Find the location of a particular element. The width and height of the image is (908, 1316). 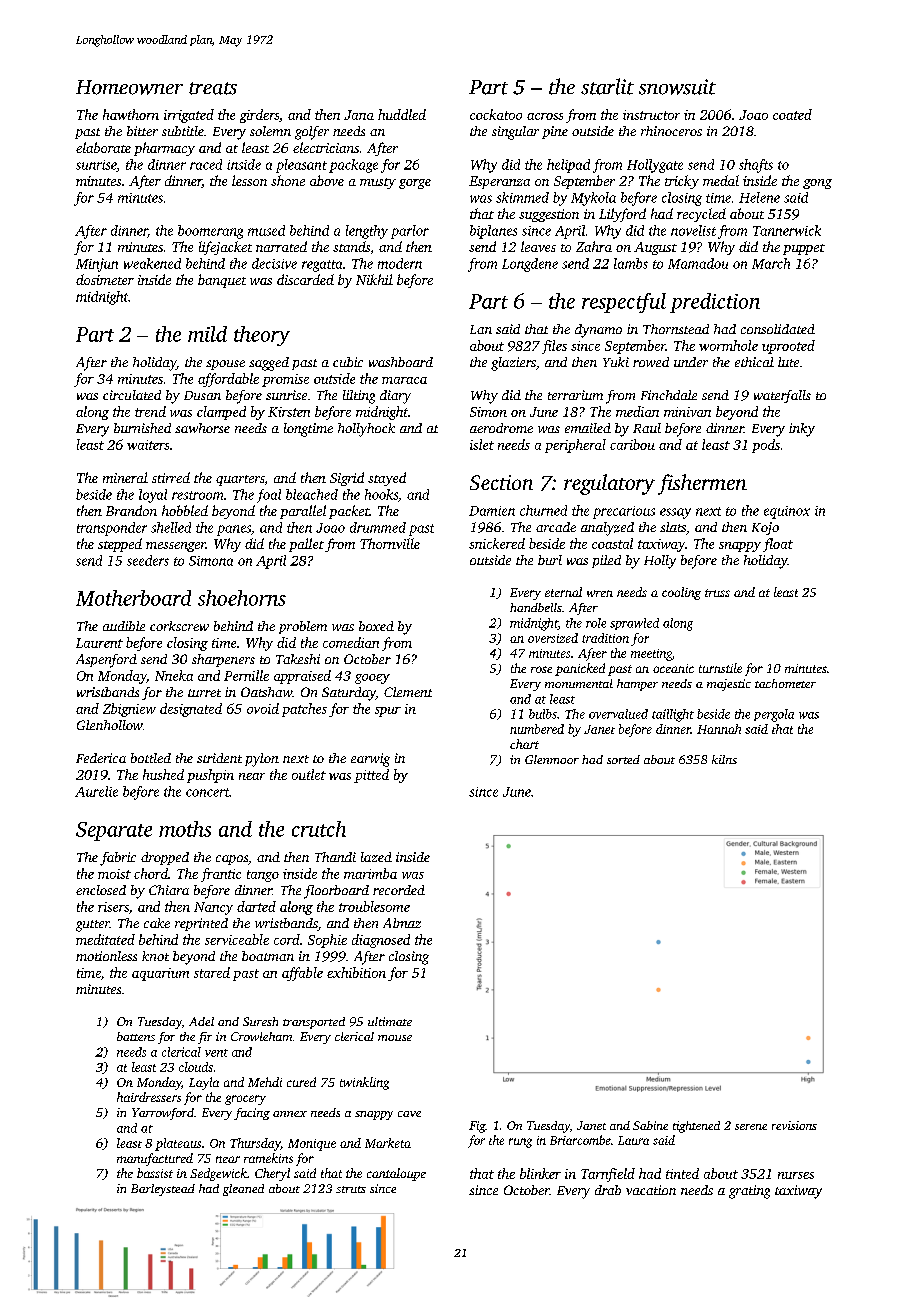

puppet is located at coordinates (804, 249).
